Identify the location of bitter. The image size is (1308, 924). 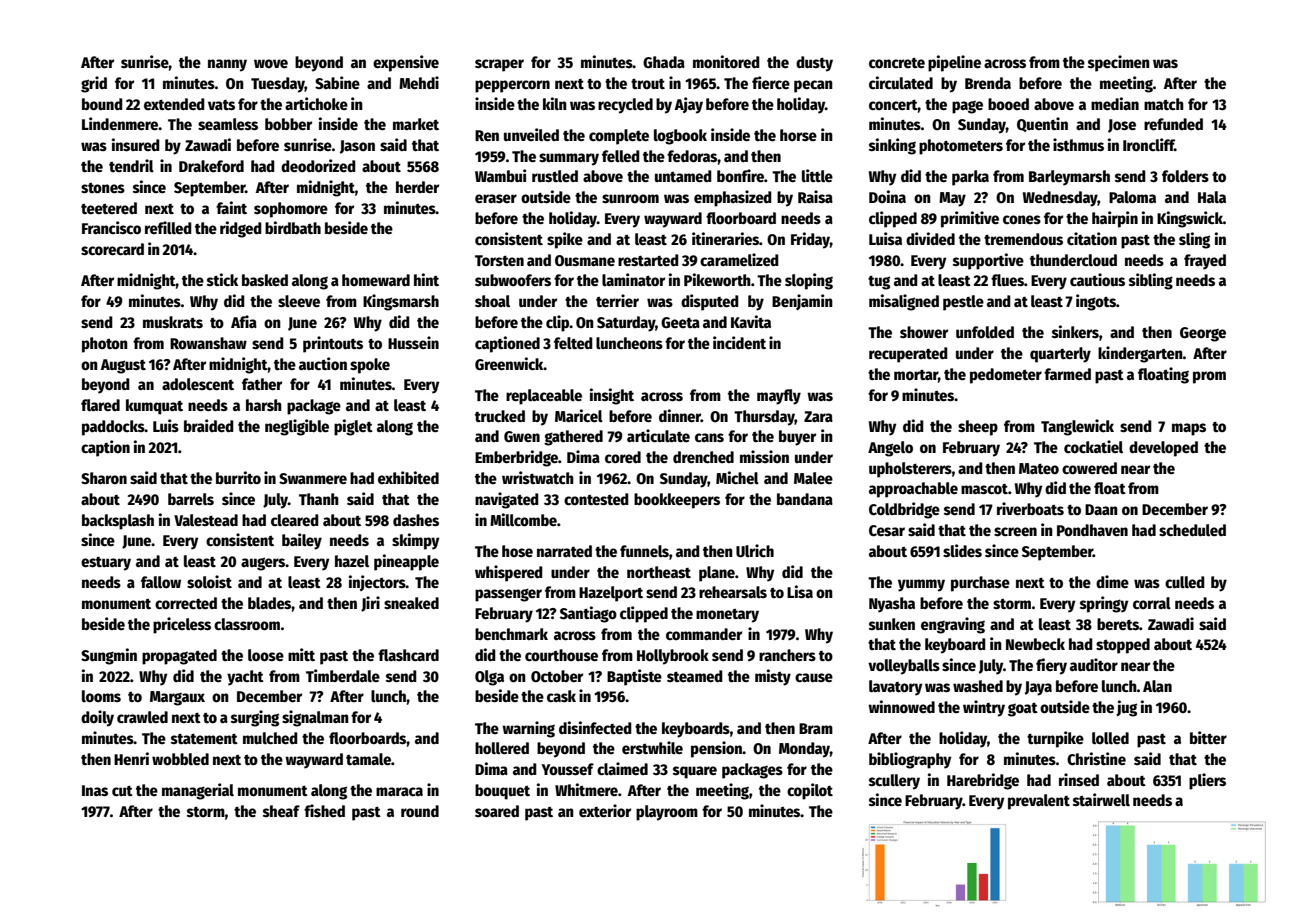
(1208, 737).
